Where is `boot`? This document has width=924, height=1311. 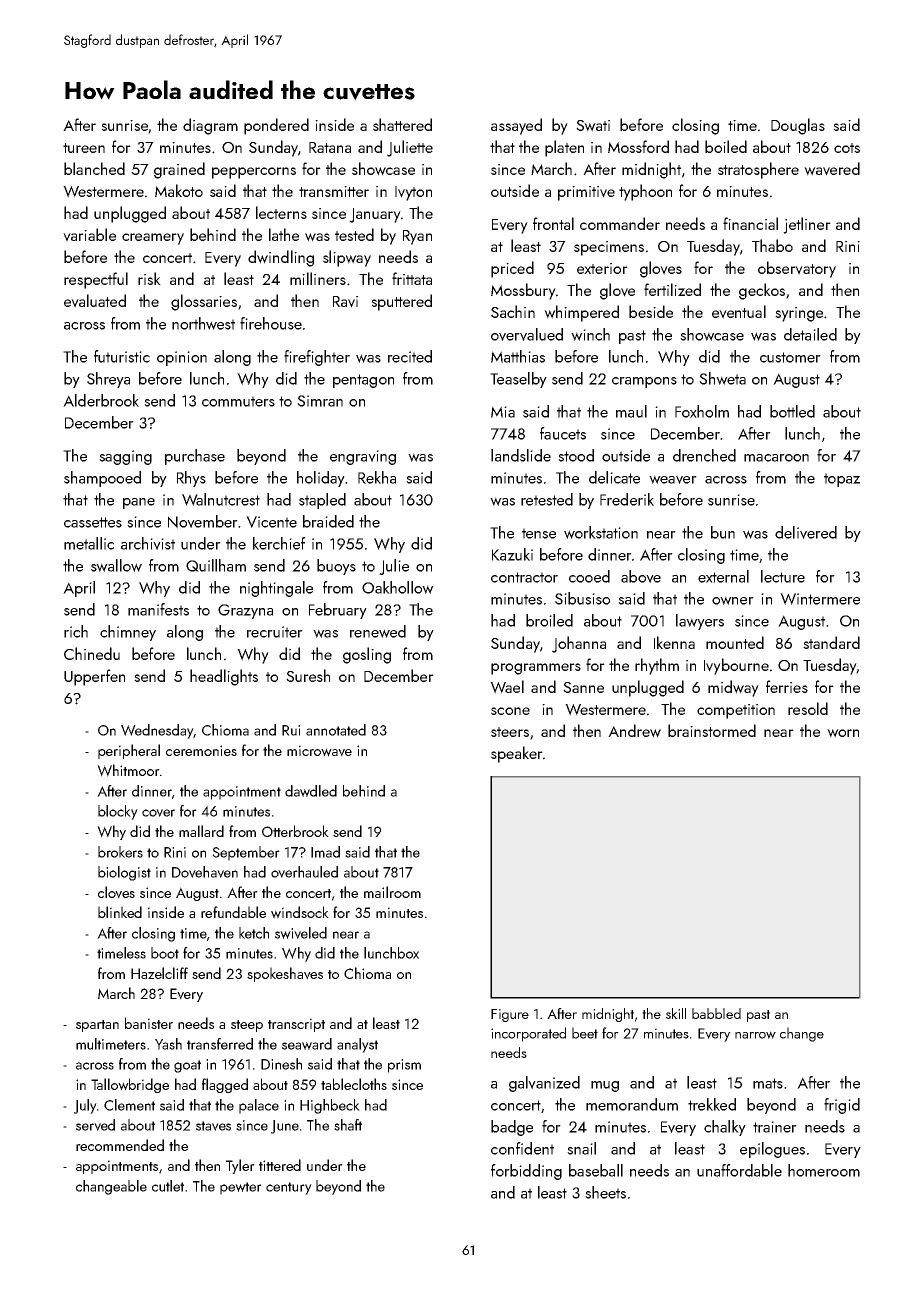
boot is located at coordinates (165, 953).
